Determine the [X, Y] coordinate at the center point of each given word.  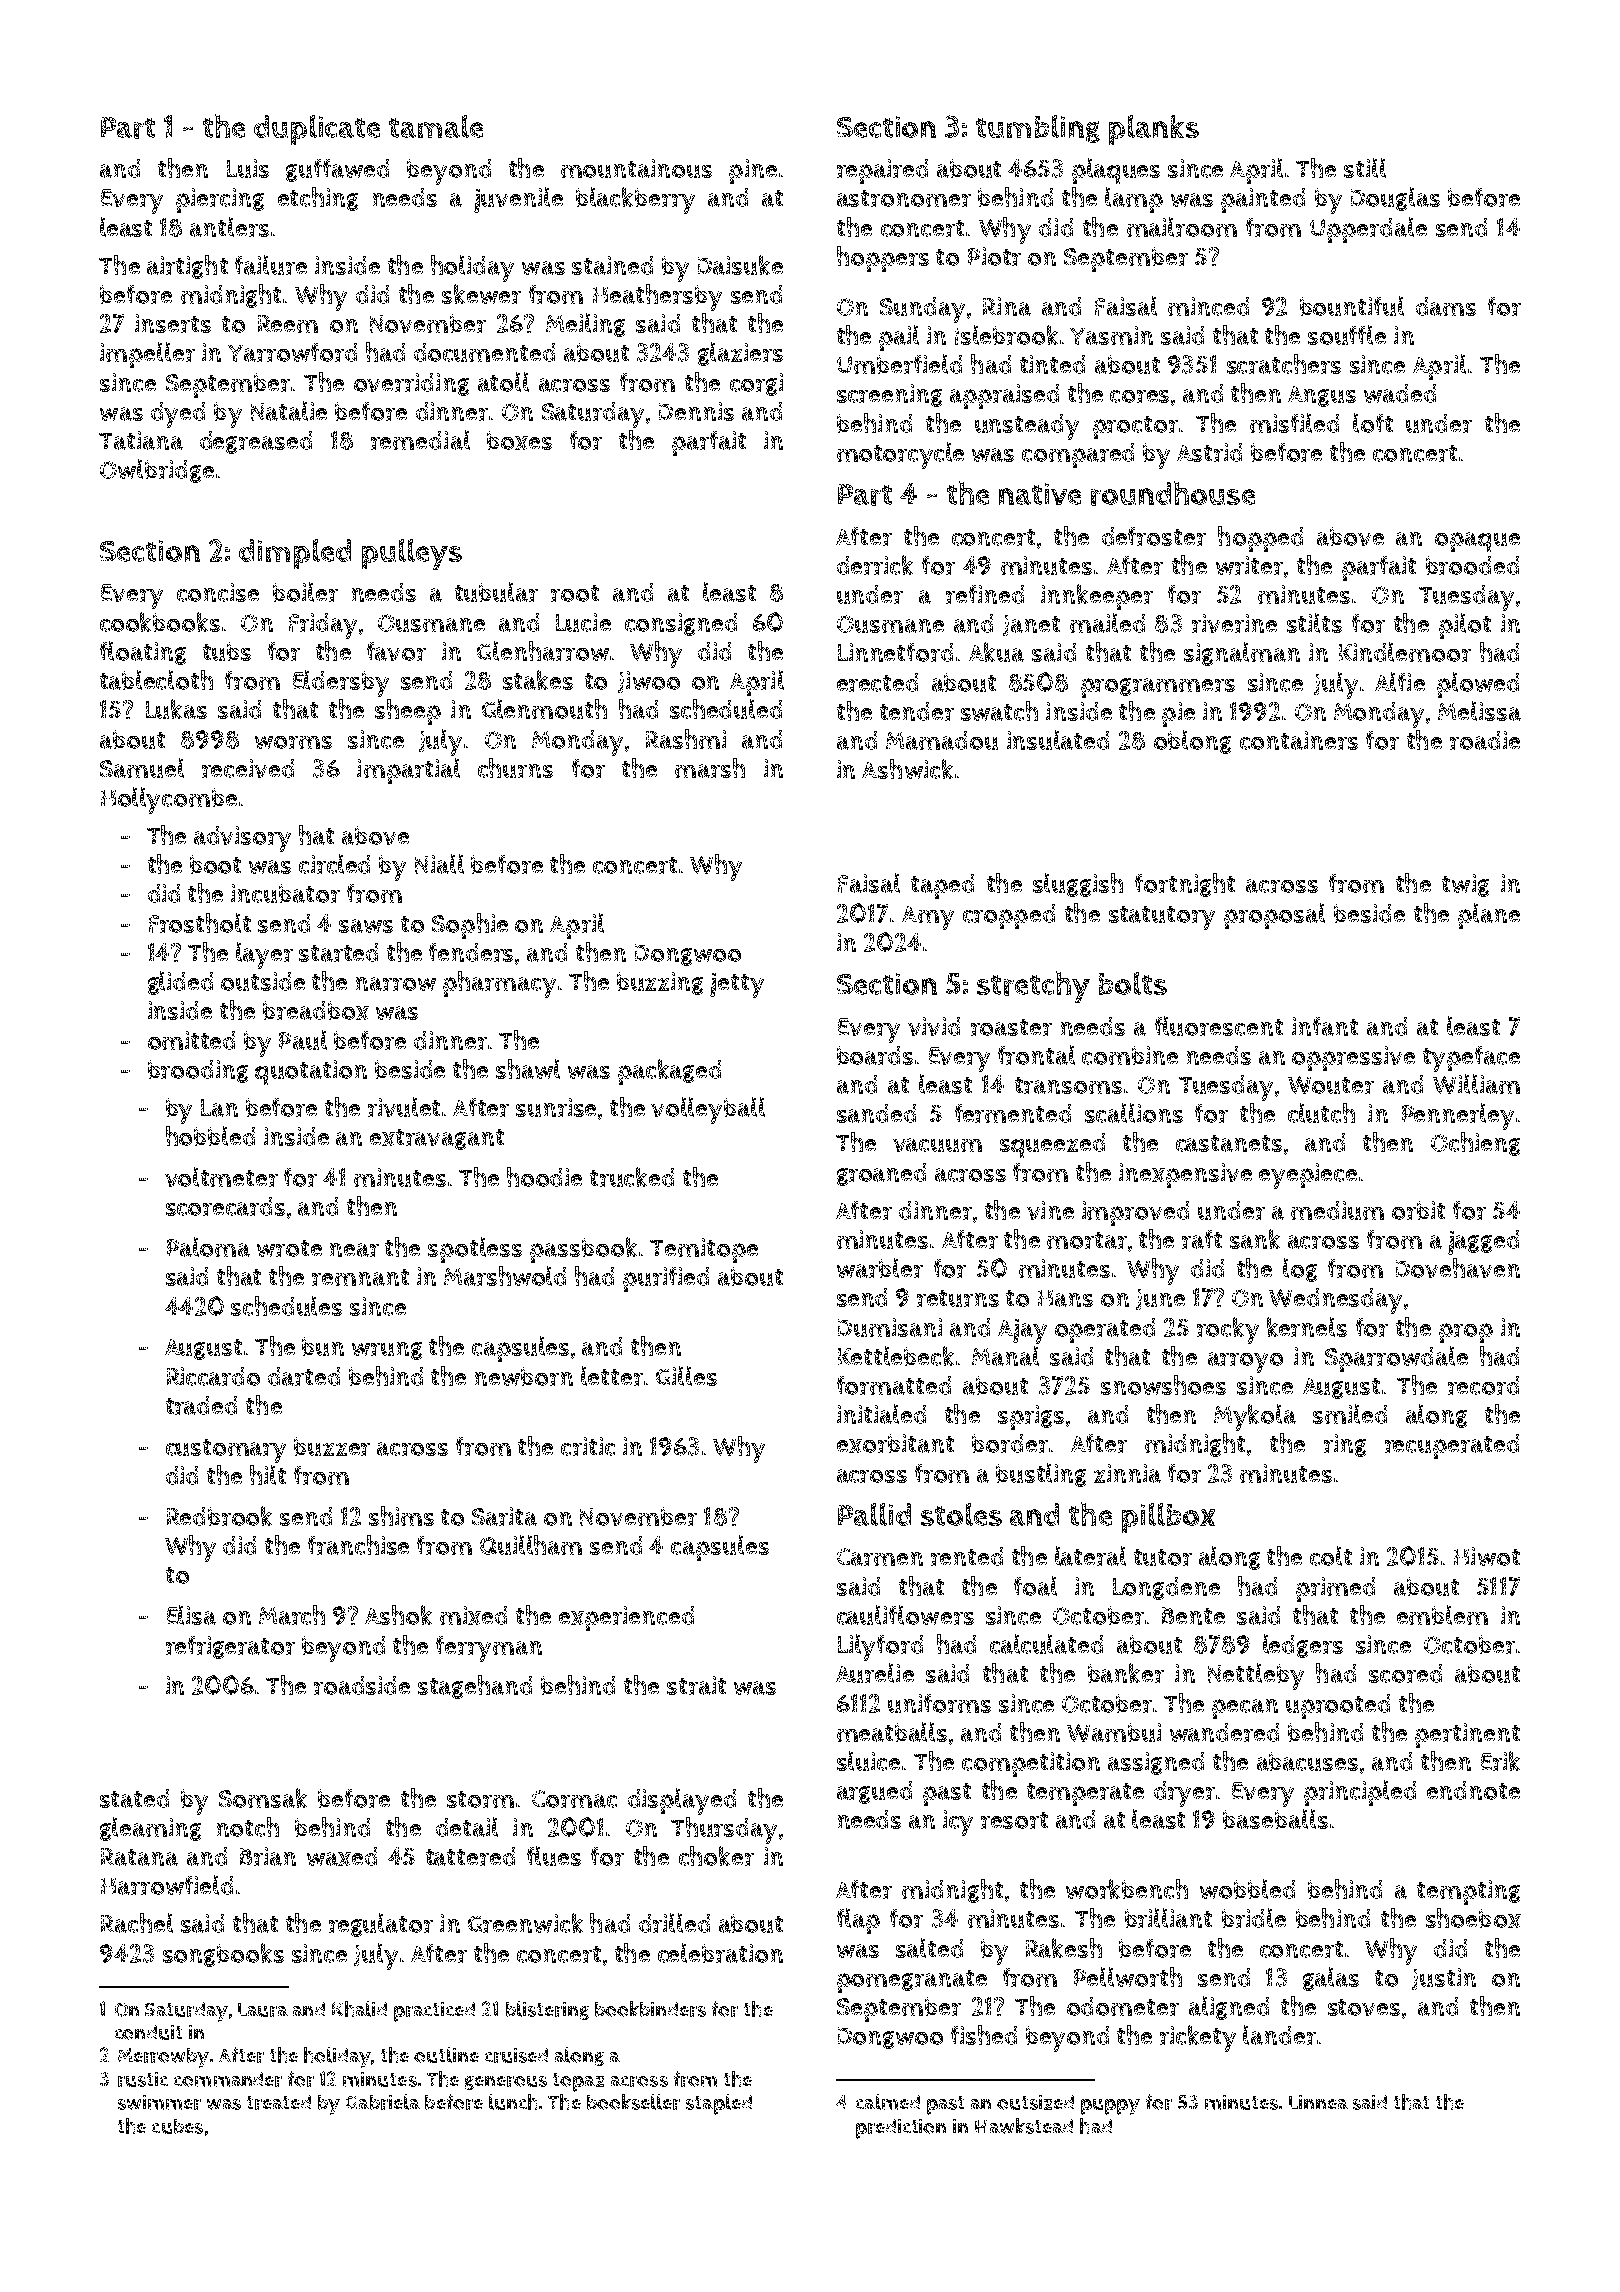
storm [480, 1799]
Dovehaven [1458, 1268]
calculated [1046, 1644]
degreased [256, 442]
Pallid [874, 1514]
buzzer [332, 1446]
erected [877, 682]
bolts [1133, 983]
